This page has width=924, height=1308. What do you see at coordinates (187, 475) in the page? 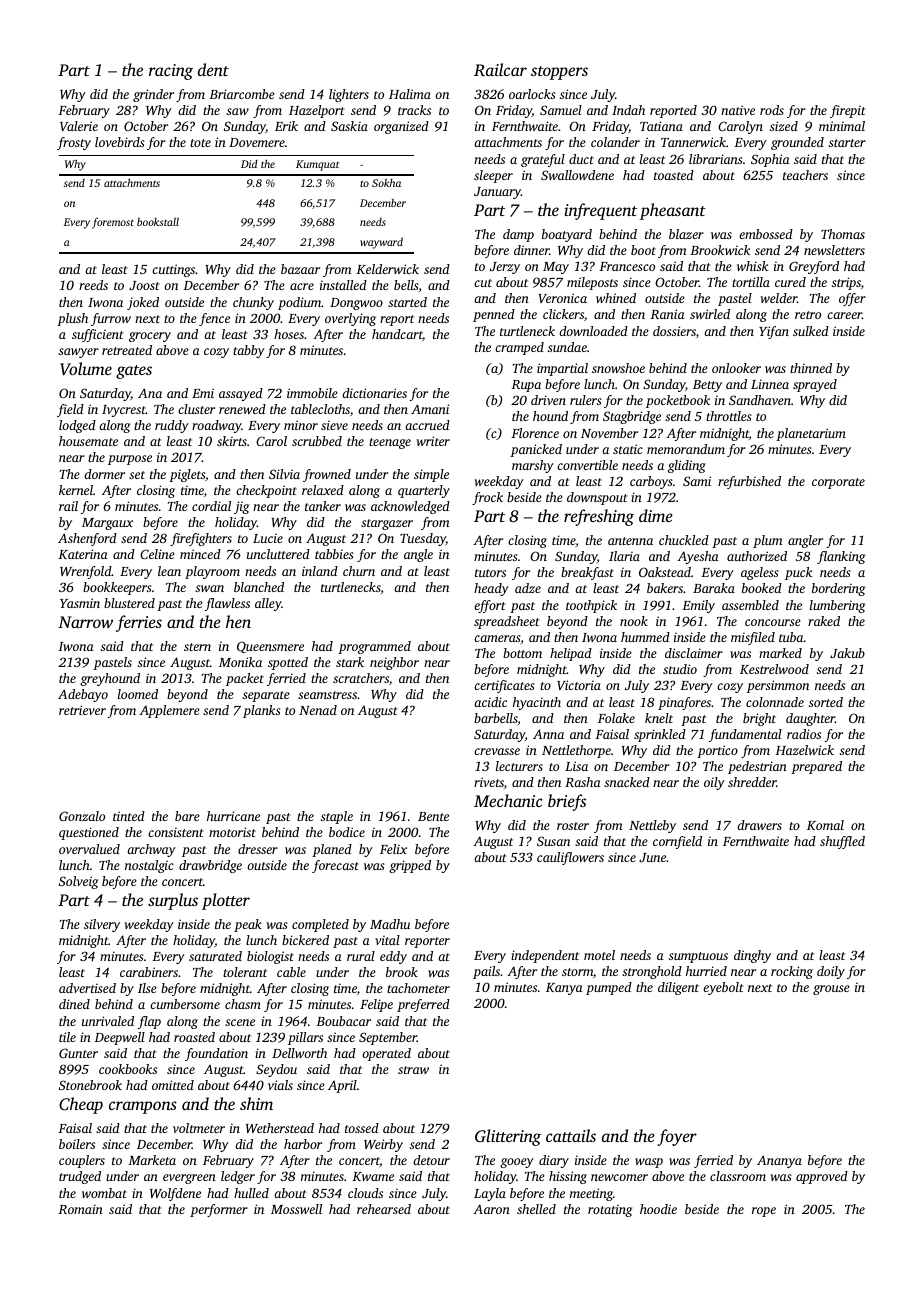
I see `piglets` at bounding box center [187, 475].
